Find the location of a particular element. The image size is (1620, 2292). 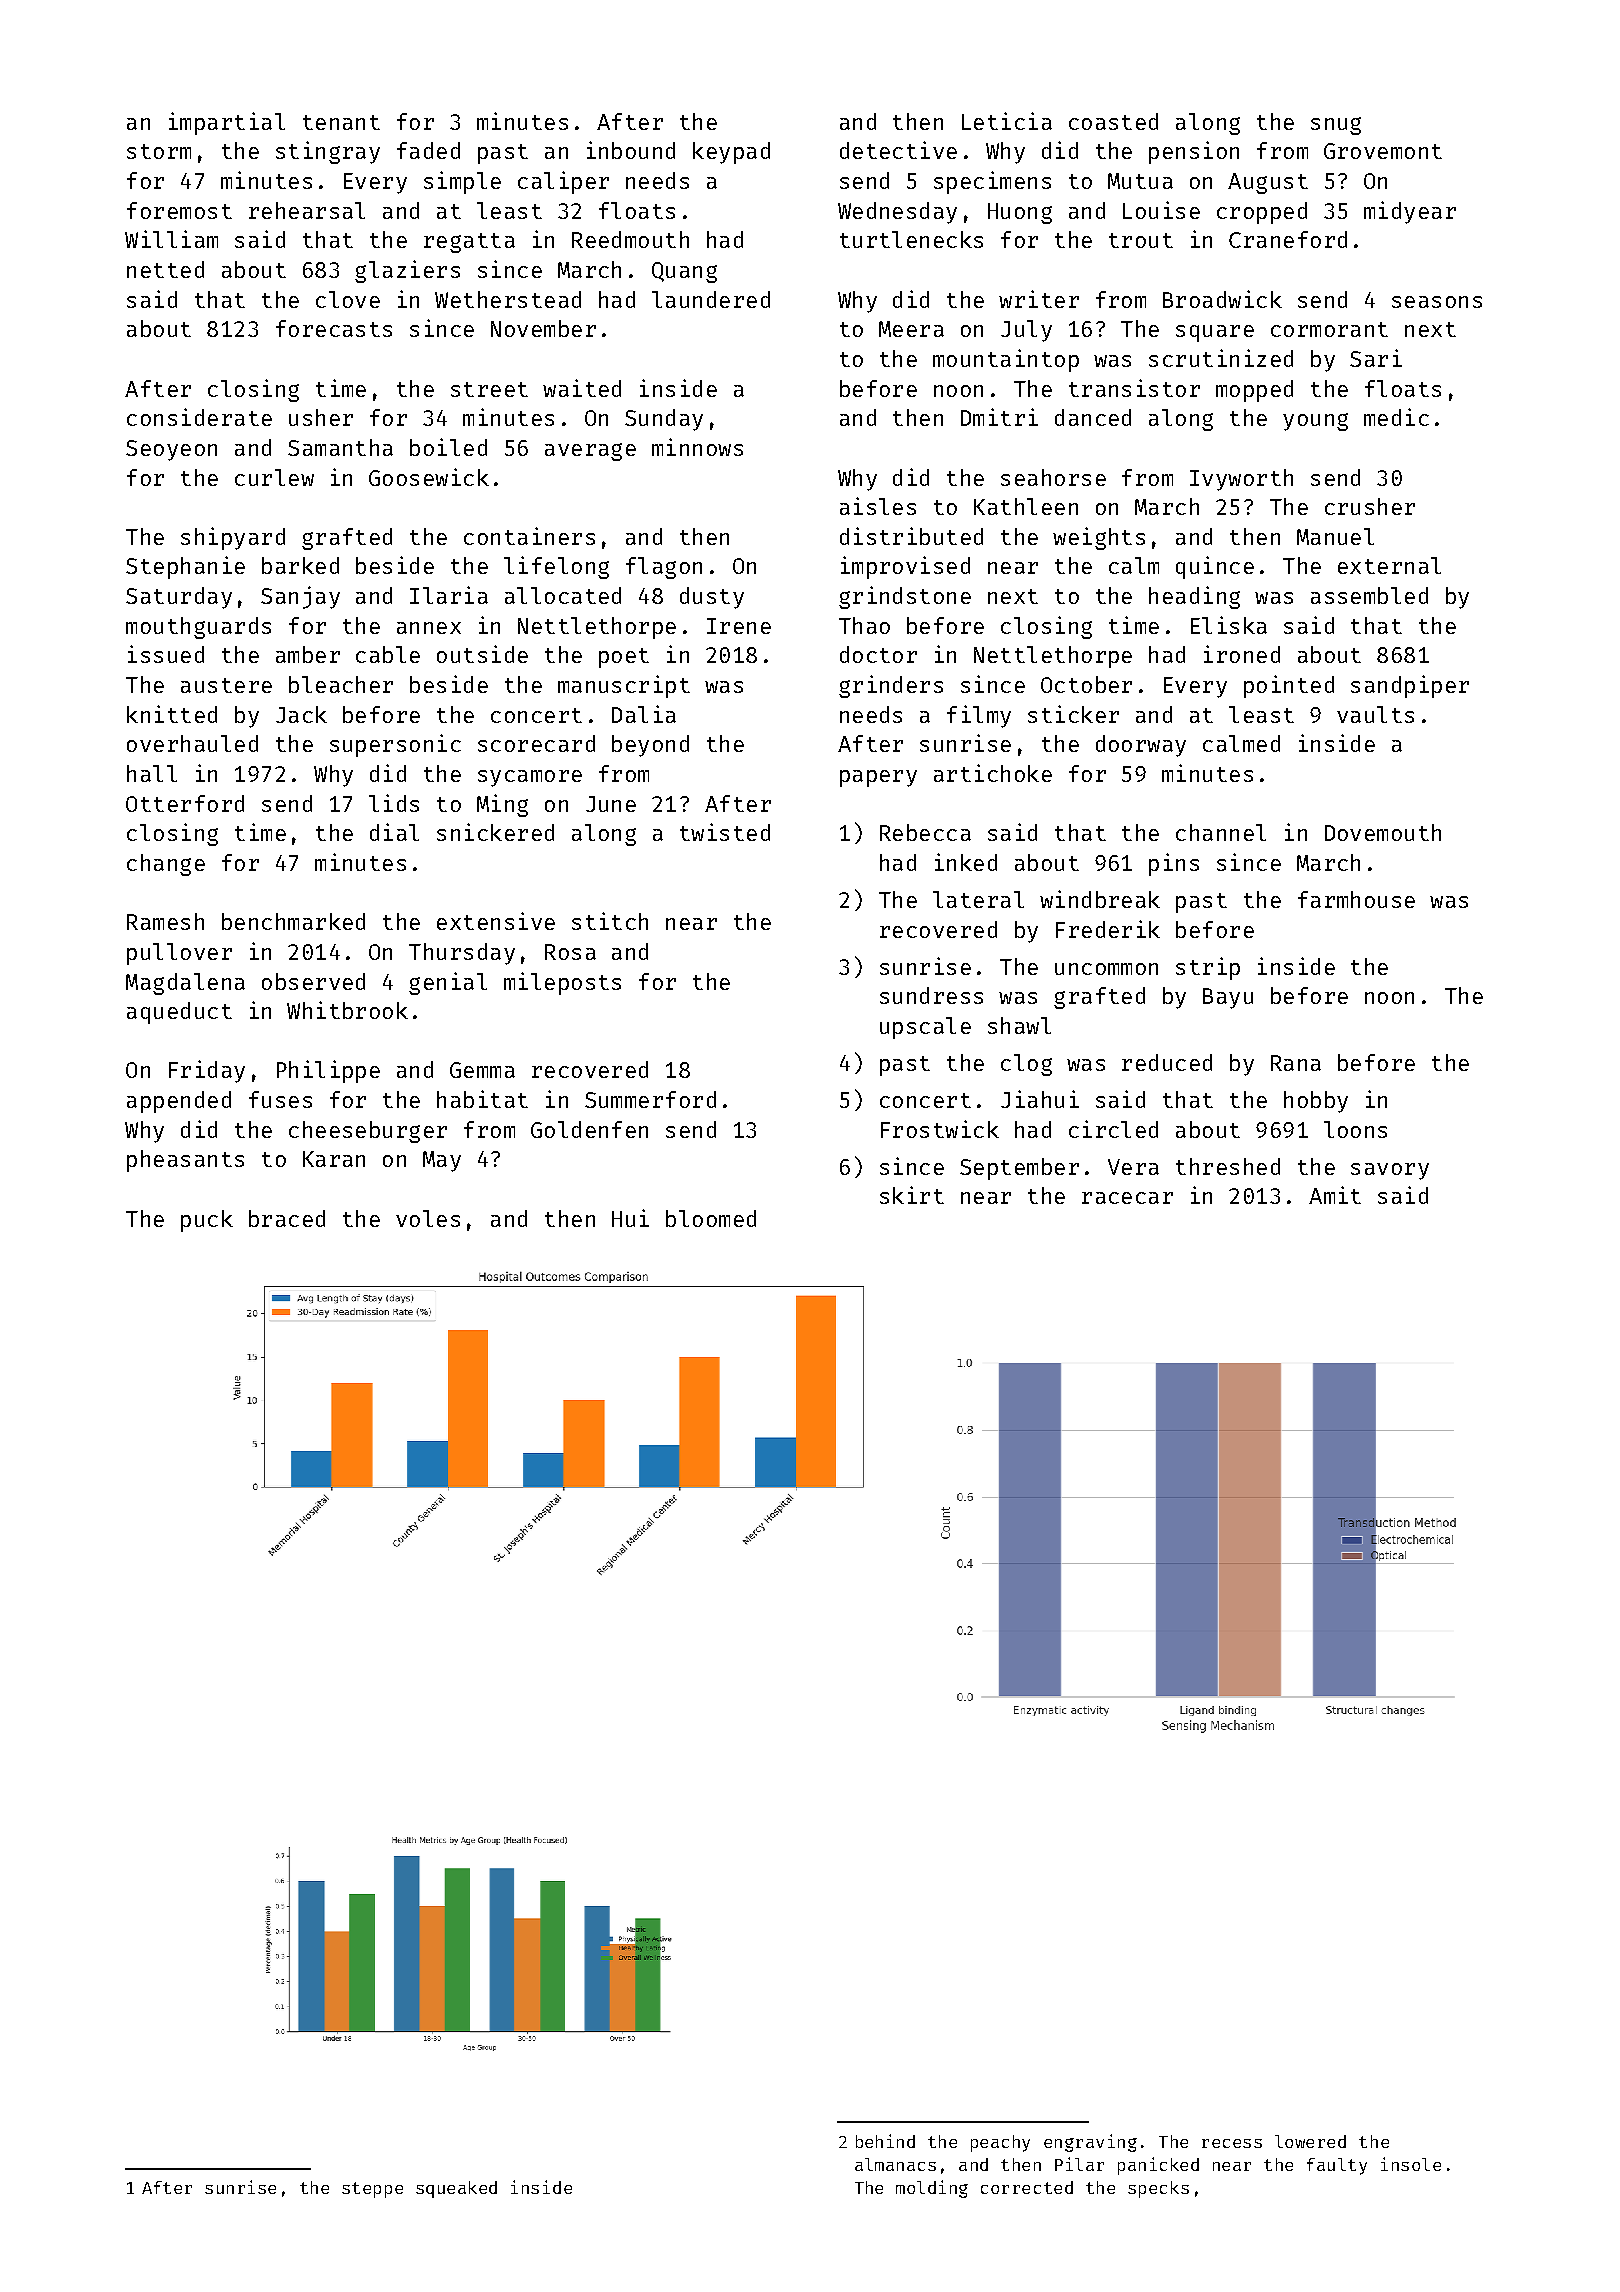

Goldenfen is located at coordinates (589, 1129).
